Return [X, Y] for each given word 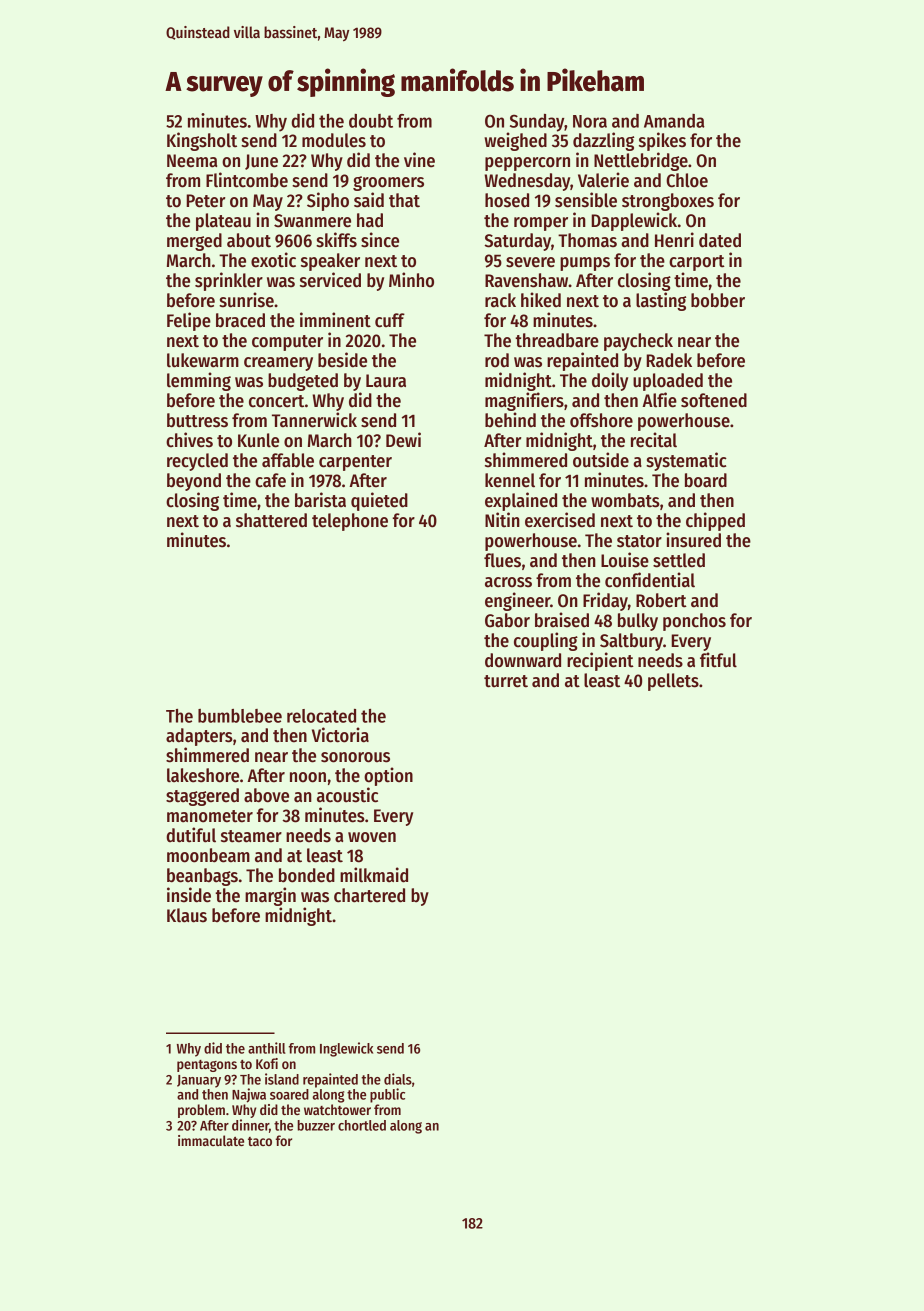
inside [189, 895]
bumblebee [240, 716]
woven [372, 837]
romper [541, 224]
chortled [362, 1125]
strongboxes [668, 202]
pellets [673, 682]
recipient [600, 661]
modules [334, 140]
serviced [330, 280]
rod [497, 360]
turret [506, 681]
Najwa [249, 1095]
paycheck [638, 342]
